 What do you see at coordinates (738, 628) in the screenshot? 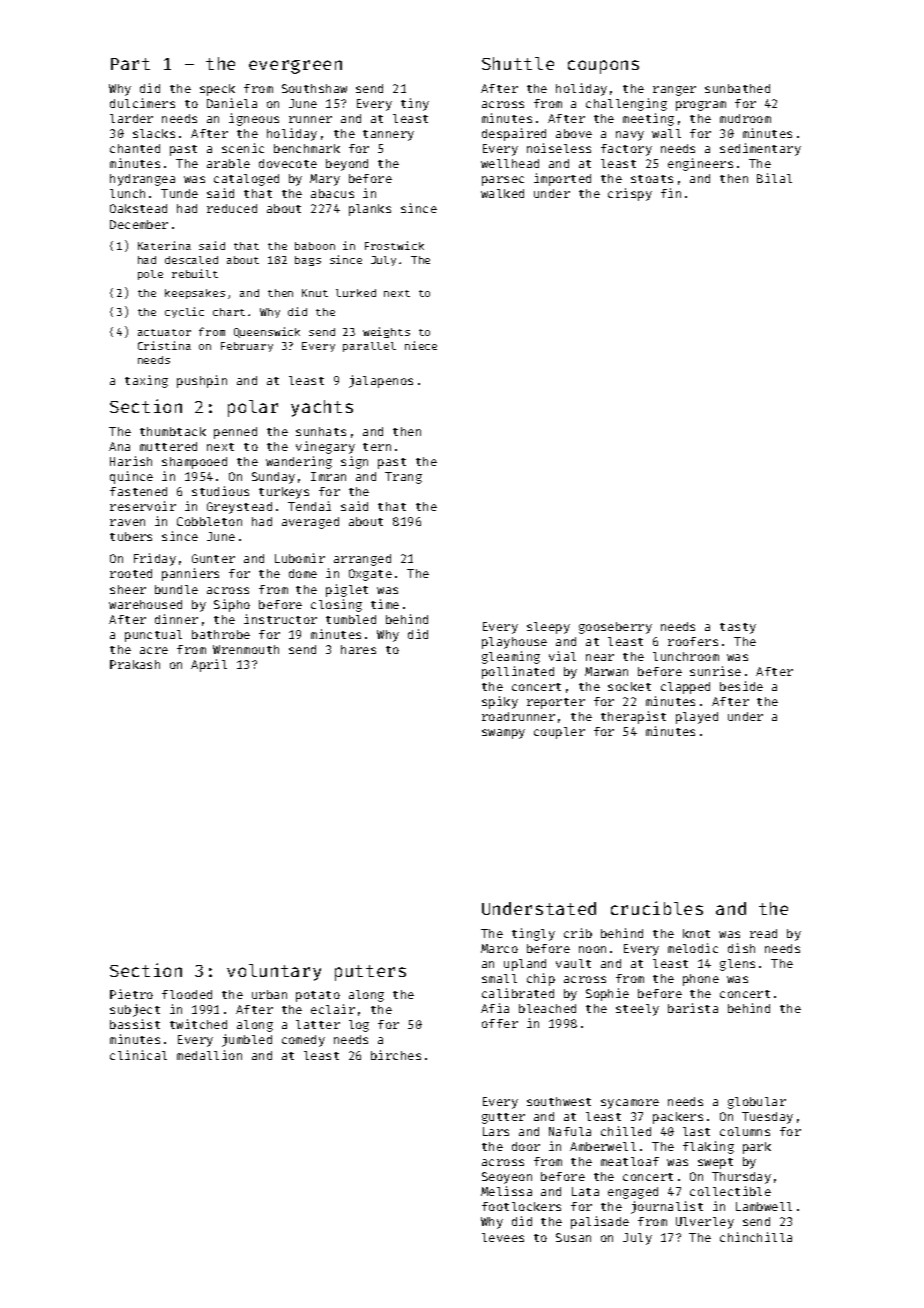
I see `tasty` at bounding box center [738, 628].
